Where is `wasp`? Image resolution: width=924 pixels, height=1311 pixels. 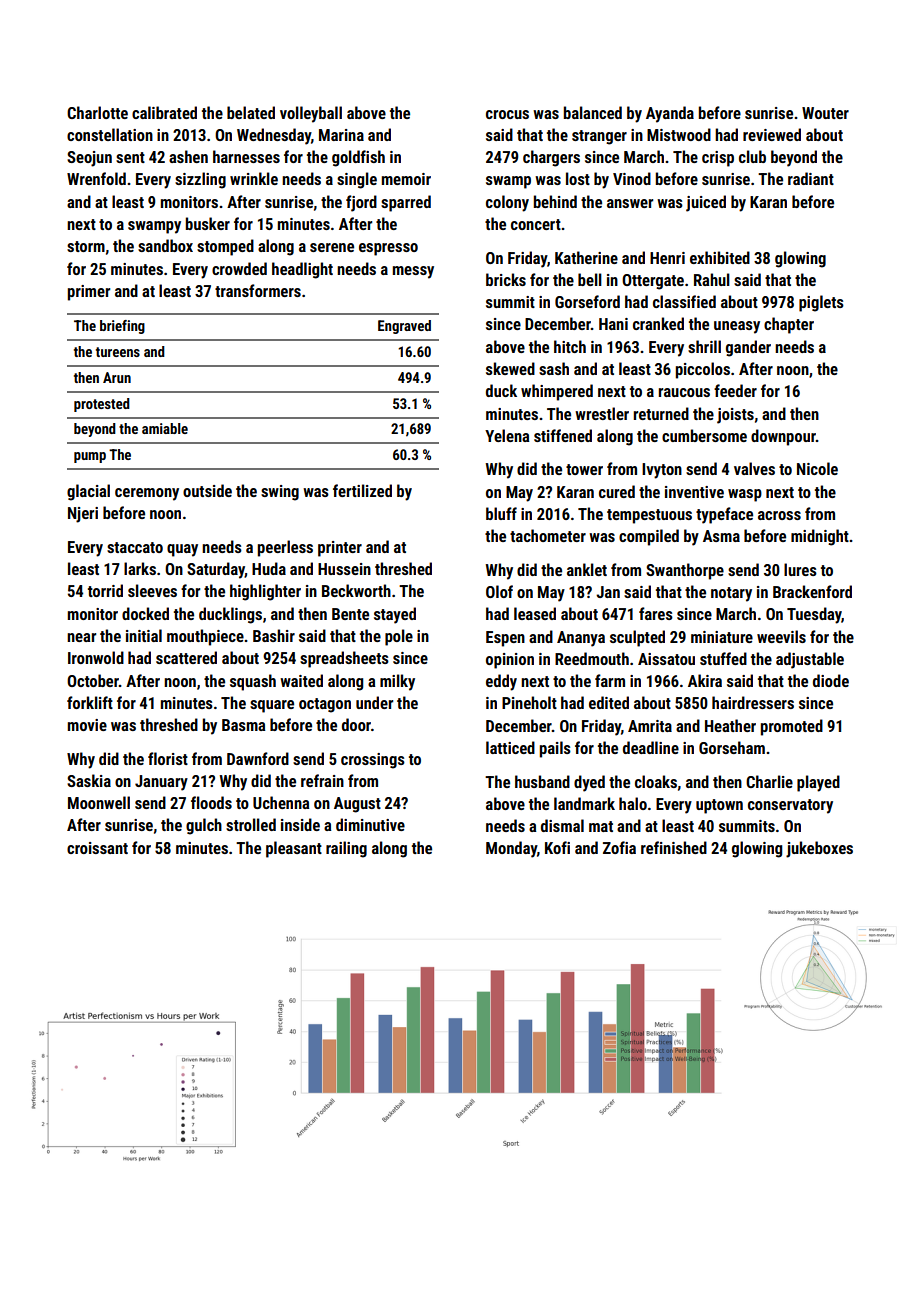
wasp is located at coordinates (745, 495).
